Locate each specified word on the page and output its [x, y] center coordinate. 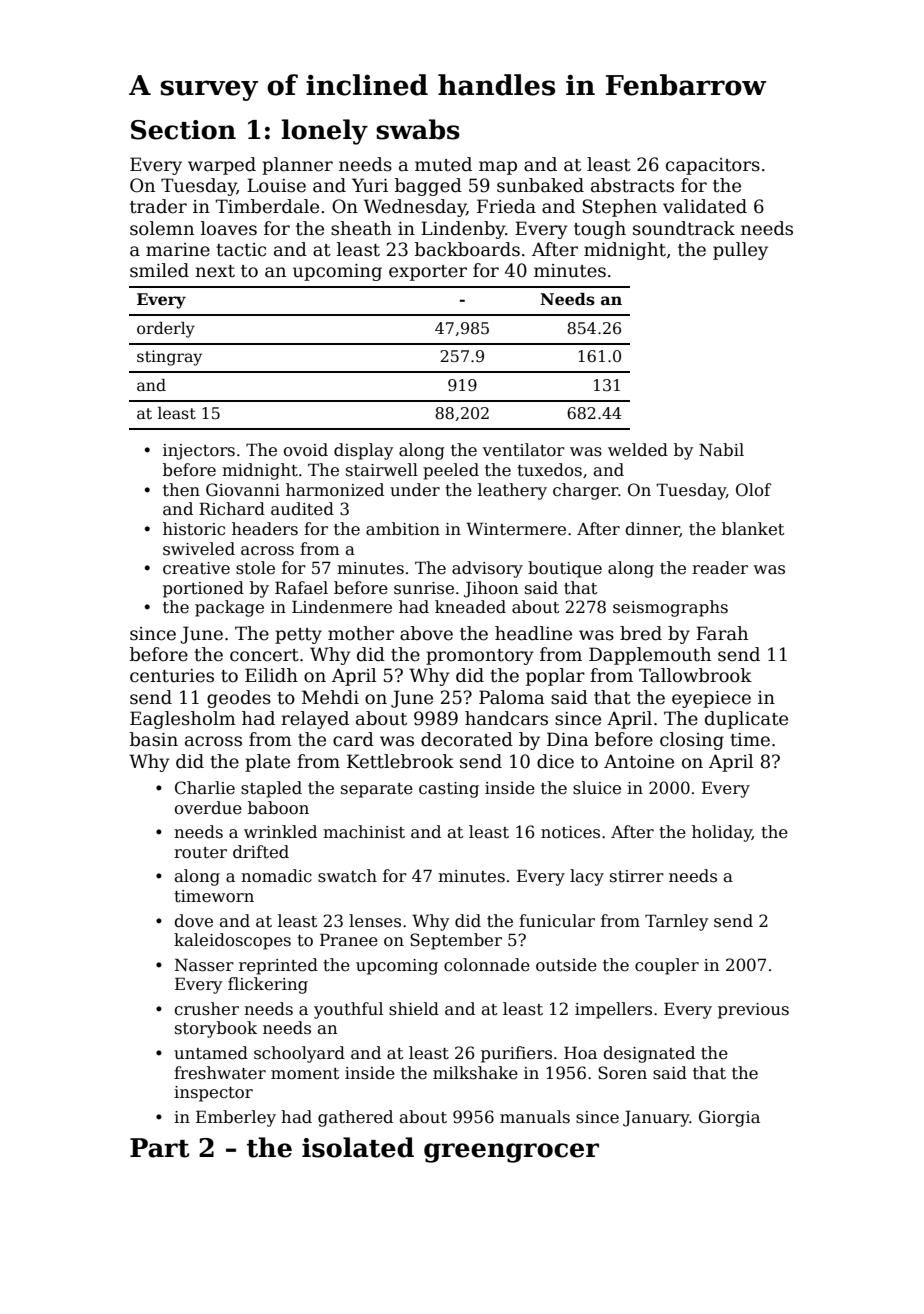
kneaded [470, 607]
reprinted [278, 966]
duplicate [746, 720]
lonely [325, 132]
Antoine [639, 761]
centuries [172, 676]
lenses [375, 921]
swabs [418, 129]
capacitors [713, 166]
